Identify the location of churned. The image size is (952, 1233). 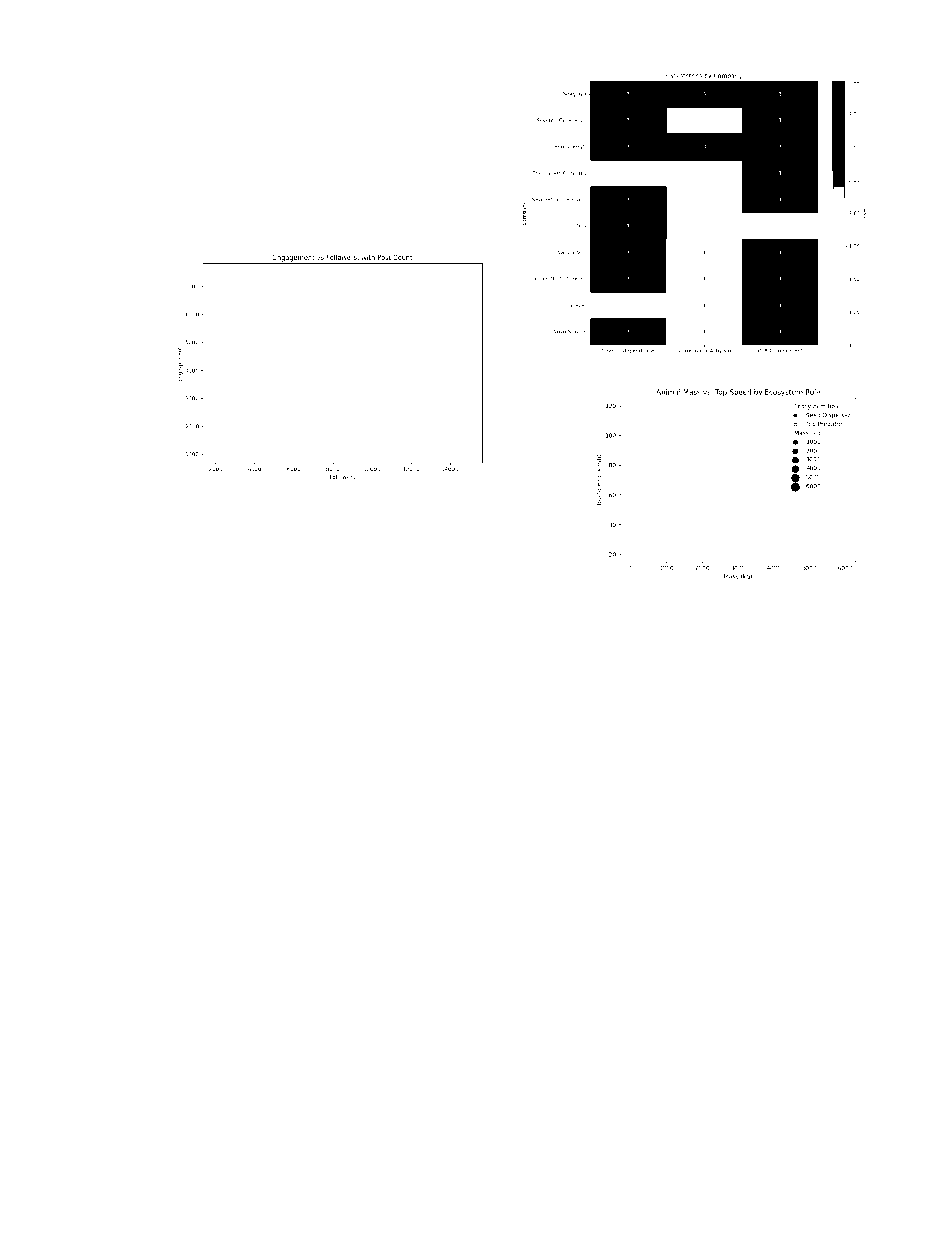
(205, 822).
